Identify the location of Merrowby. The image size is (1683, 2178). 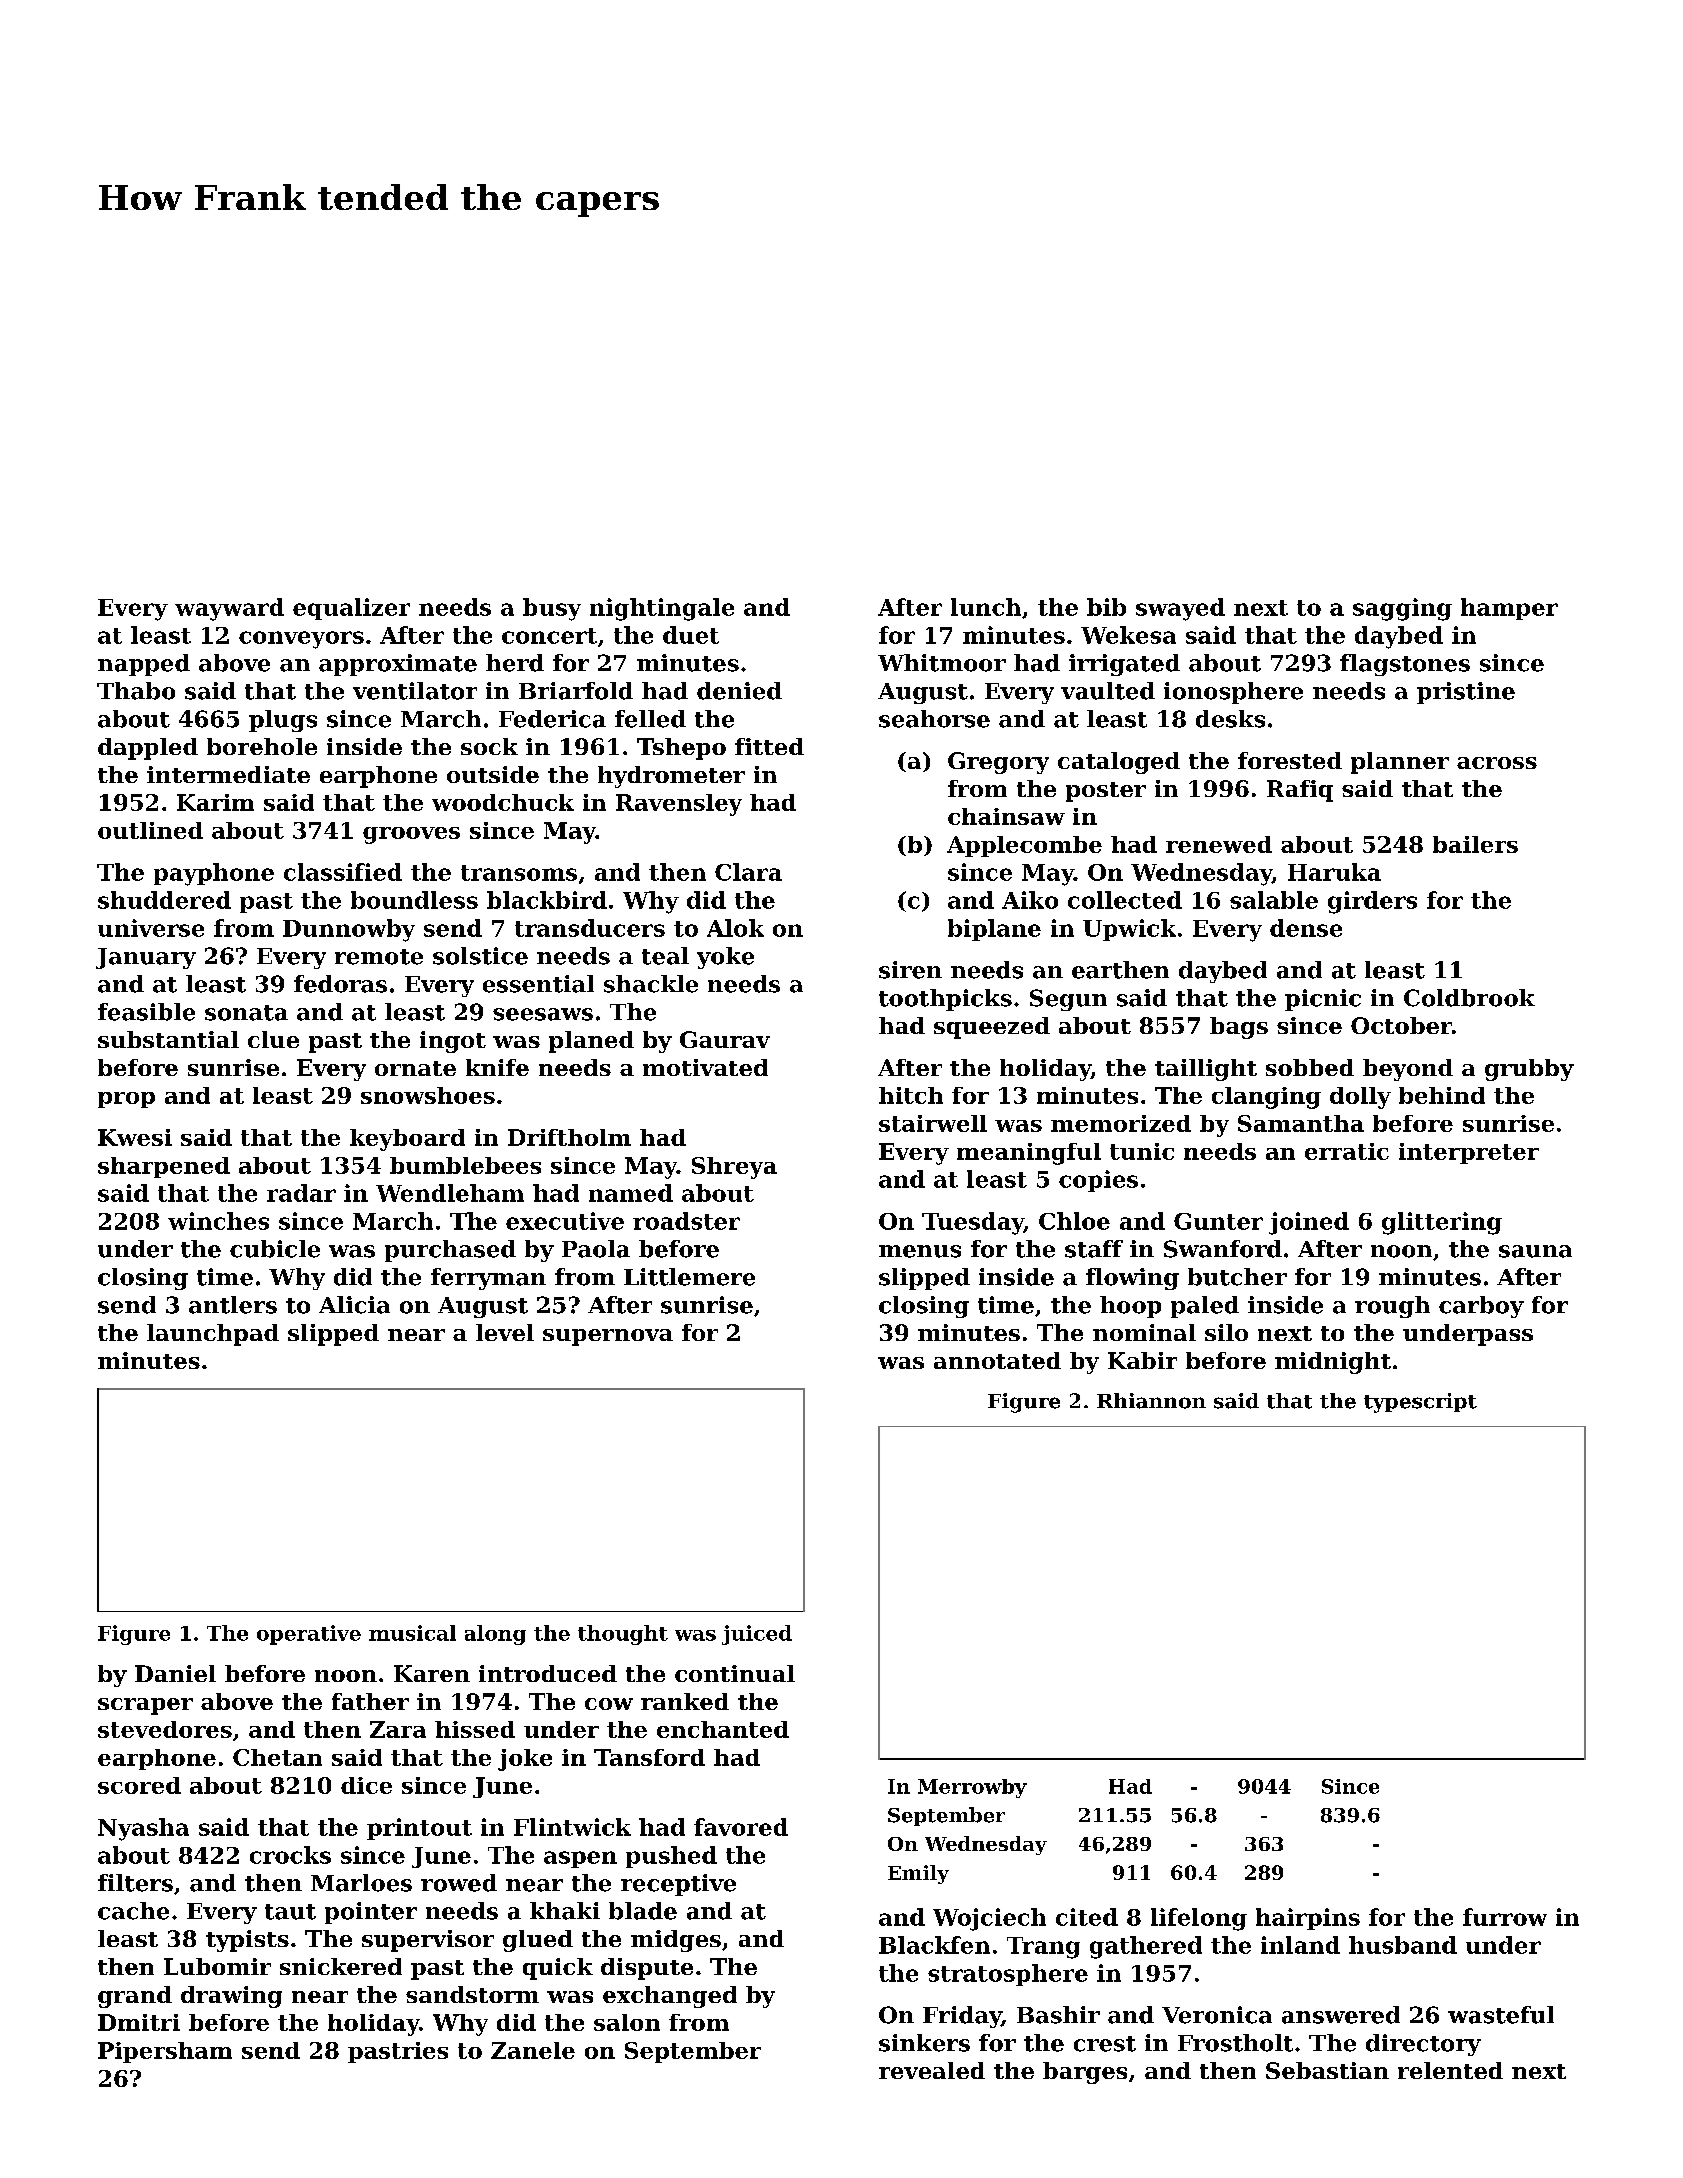
(972, 1788).
